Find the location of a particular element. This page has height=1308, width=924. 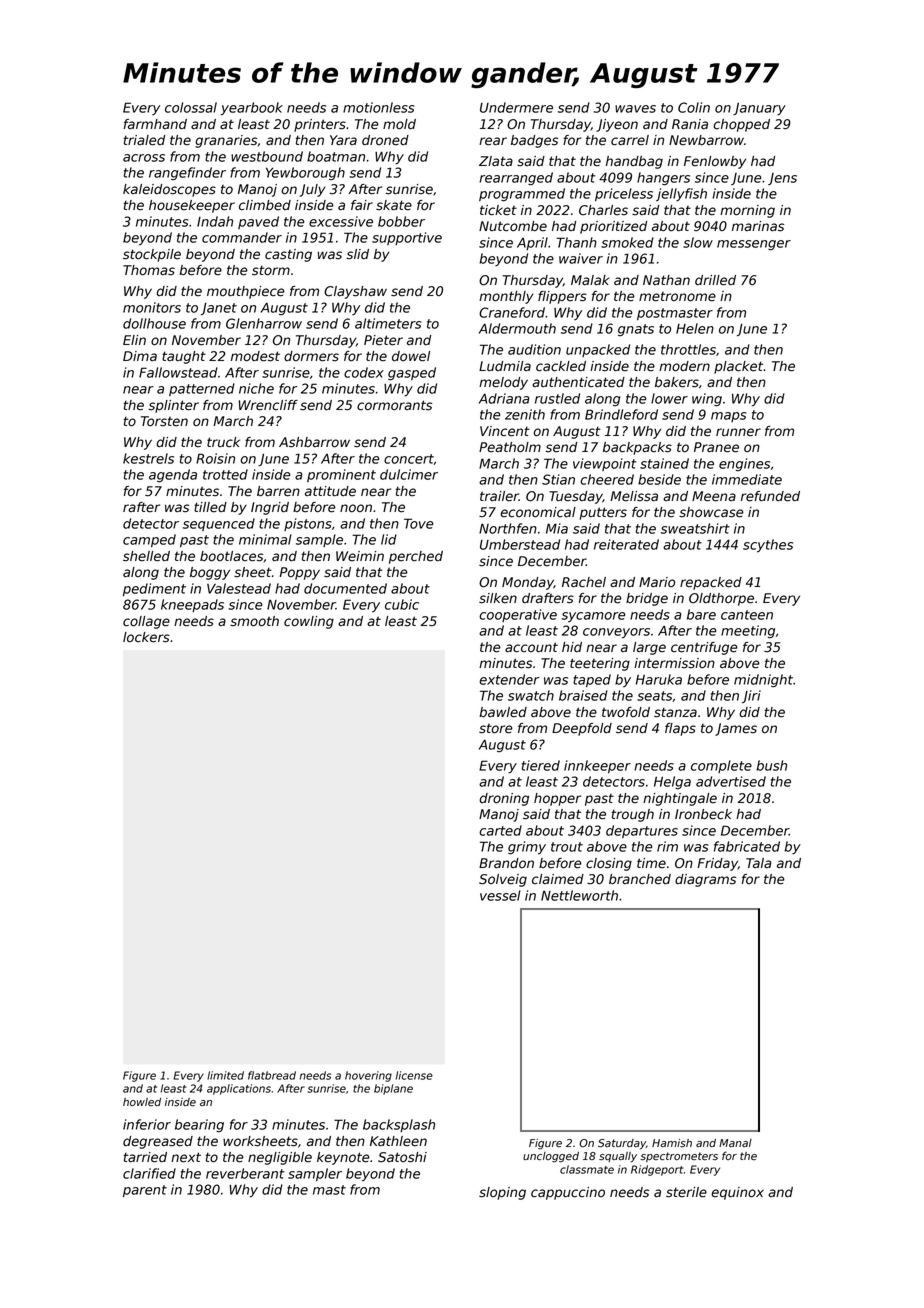

parent is located at coordinates (145, 1191).
